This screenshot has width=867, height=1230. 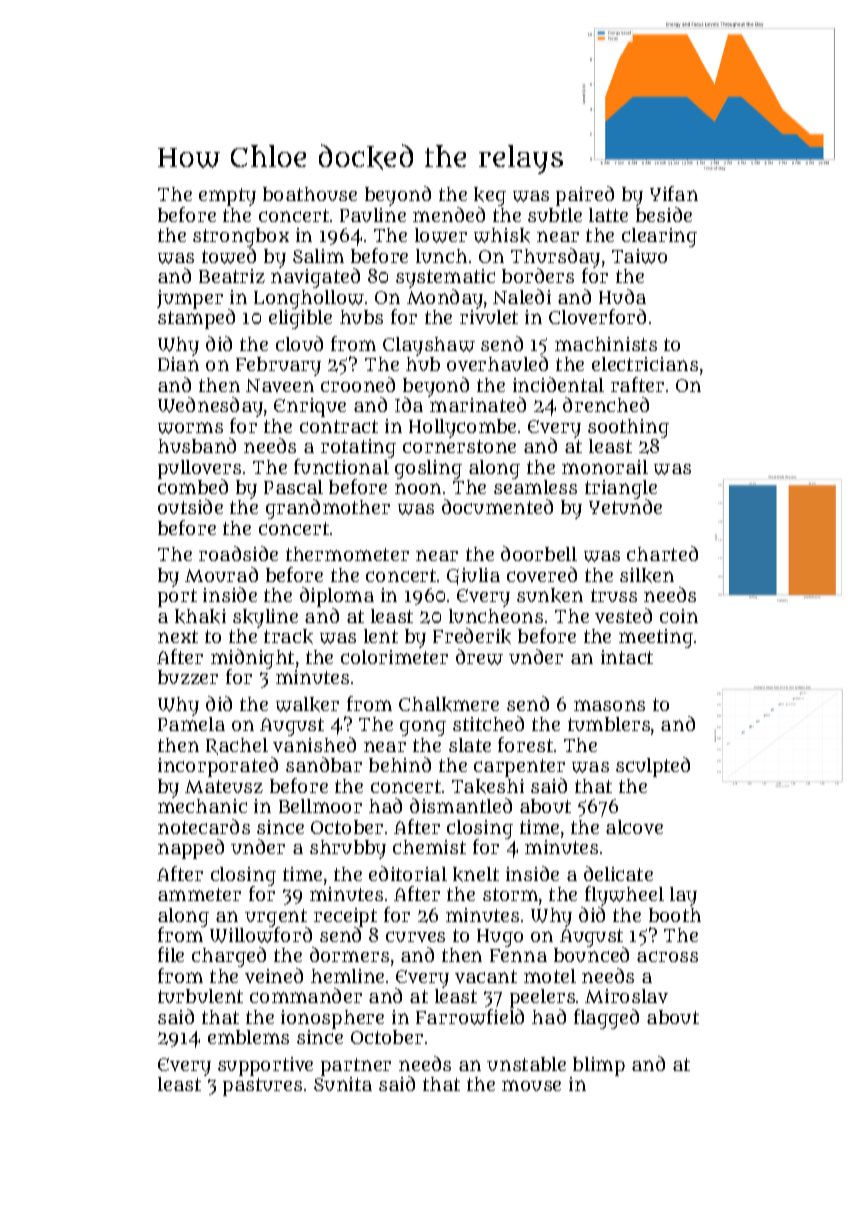 I want to click on shrubby, so click(x=348, y=849).
